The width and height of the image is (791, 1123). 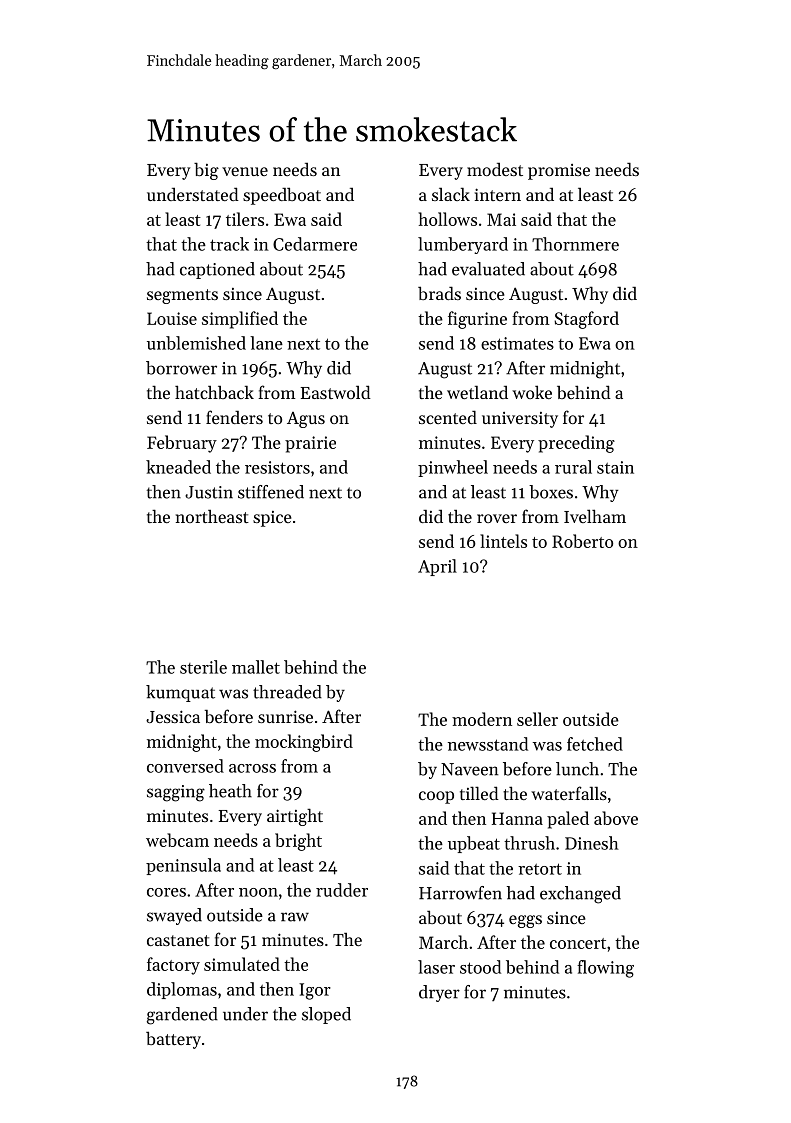 What do you see at coordinates (437, 567) in the image?
I see `April` at bounding box center [437, 567].
